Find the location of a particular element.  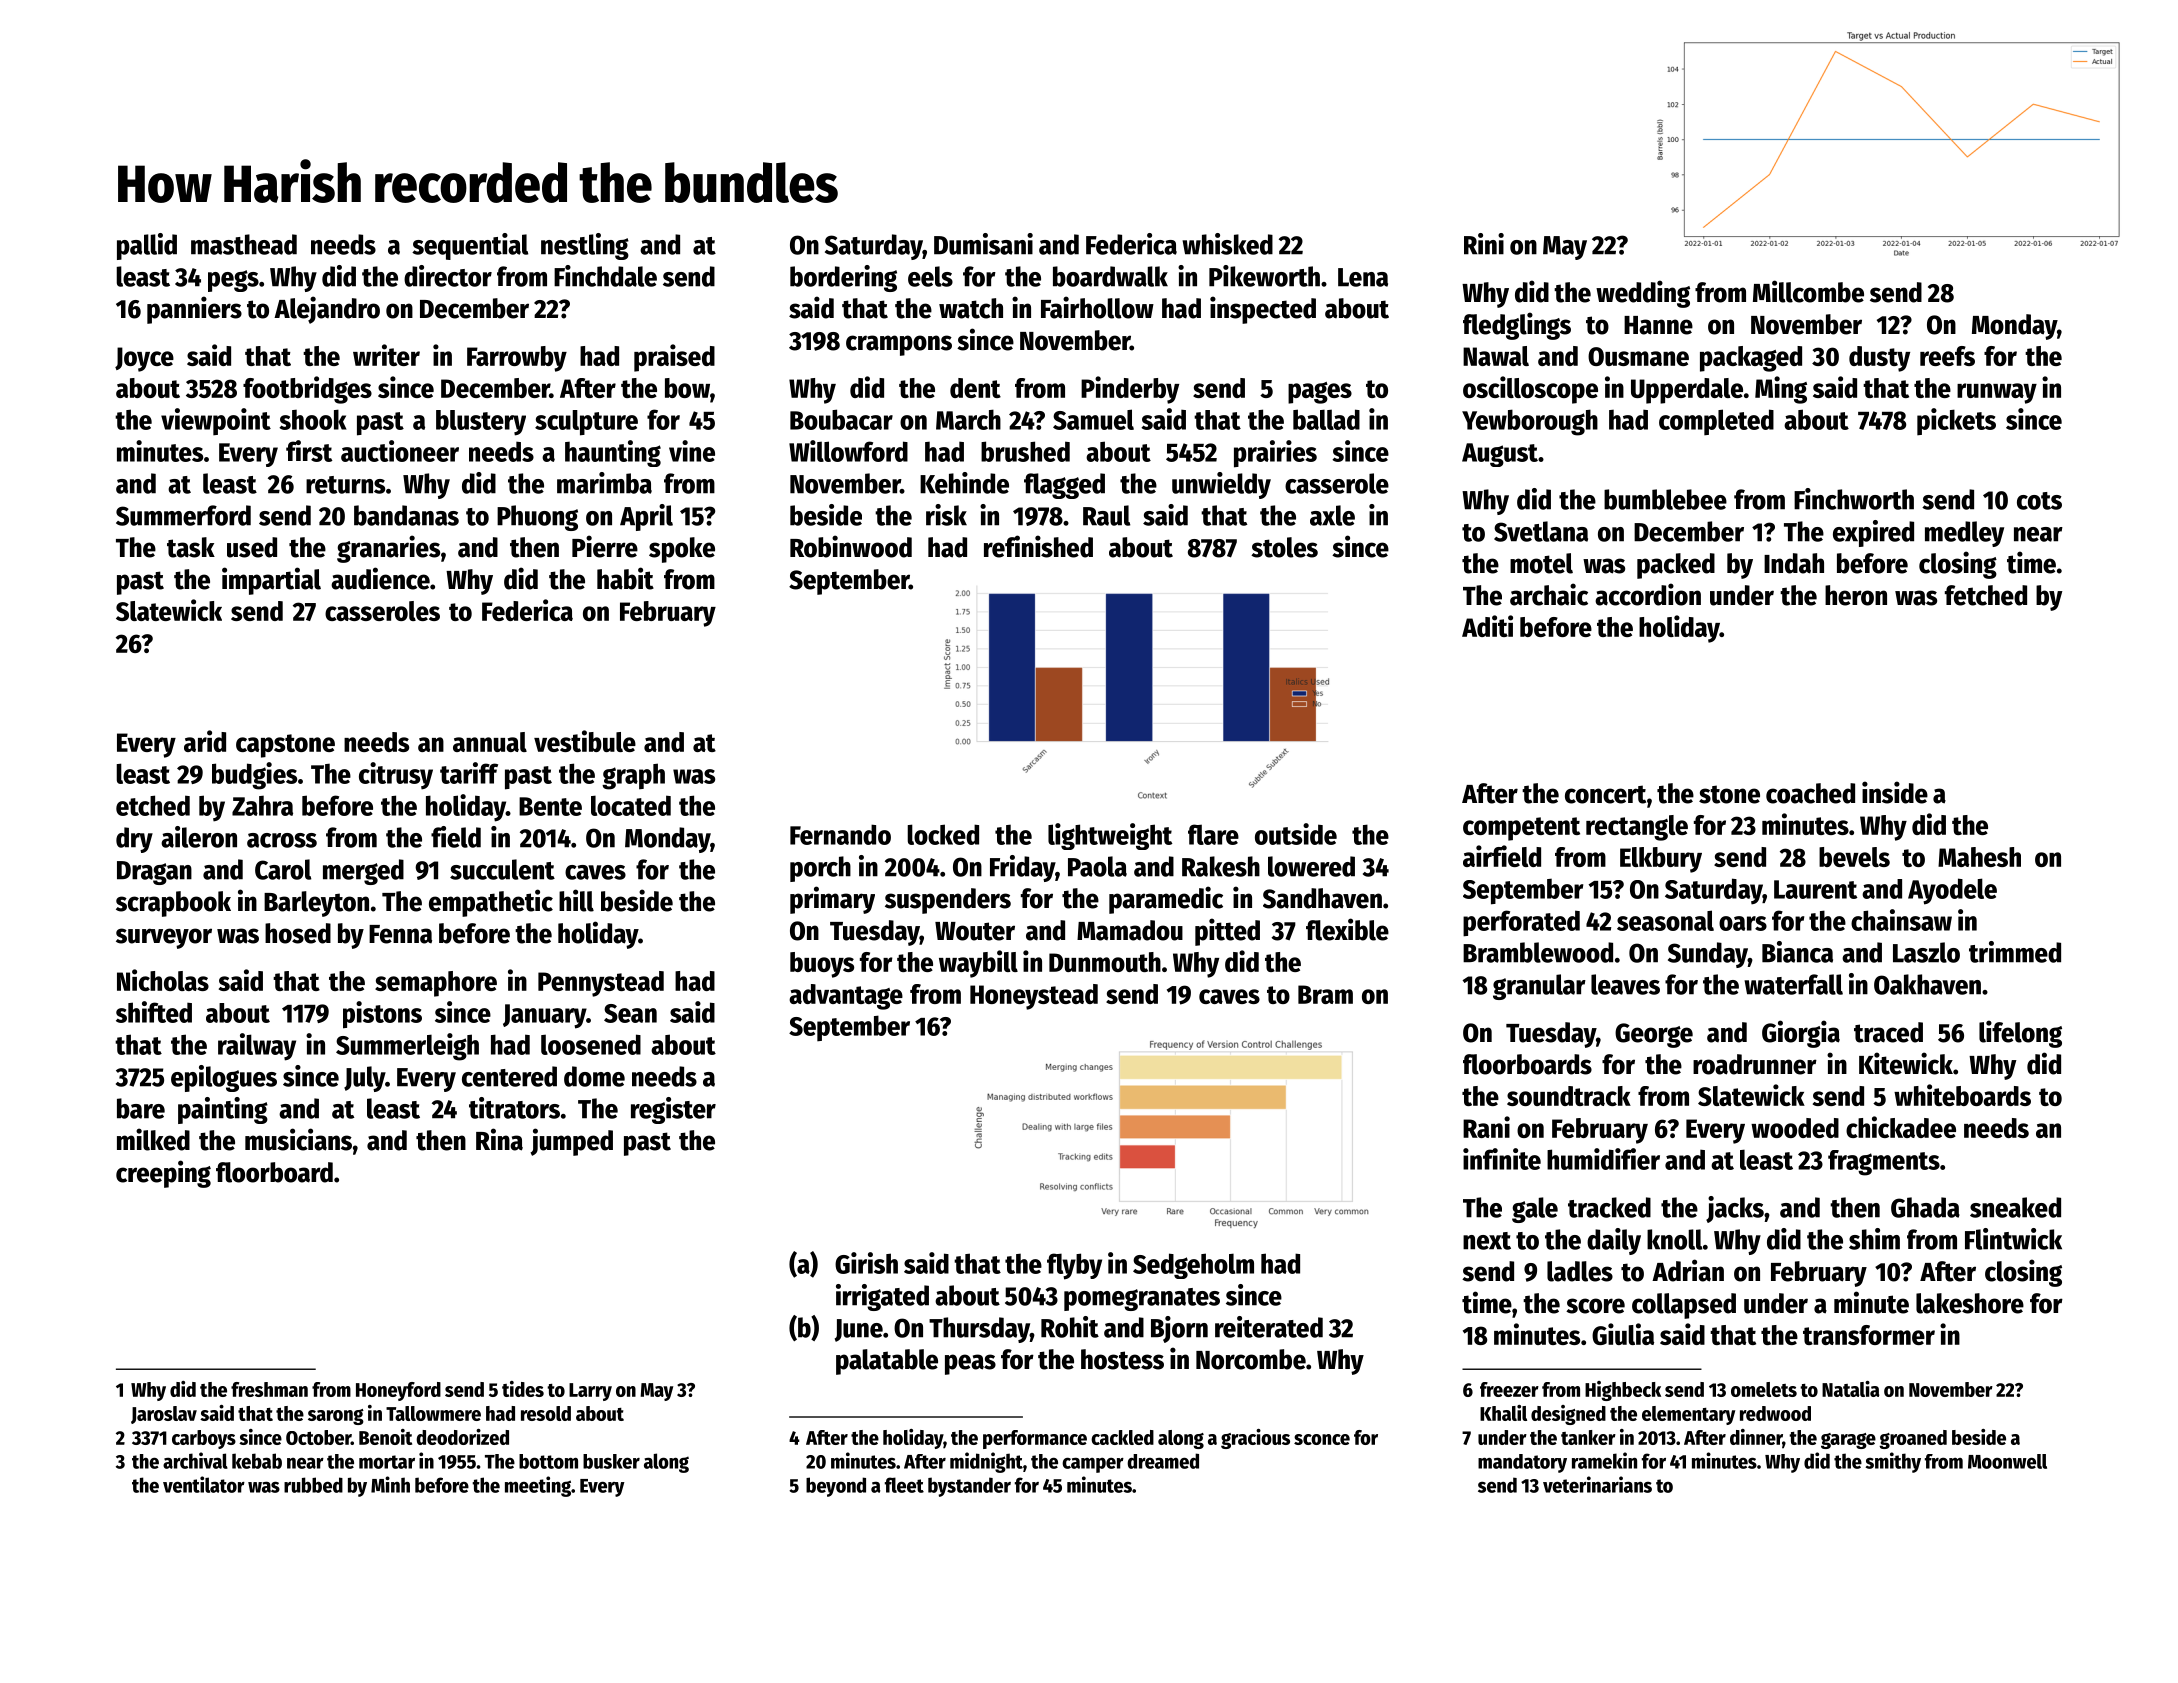

dreamed is located at coordinates (1163, 1461).
